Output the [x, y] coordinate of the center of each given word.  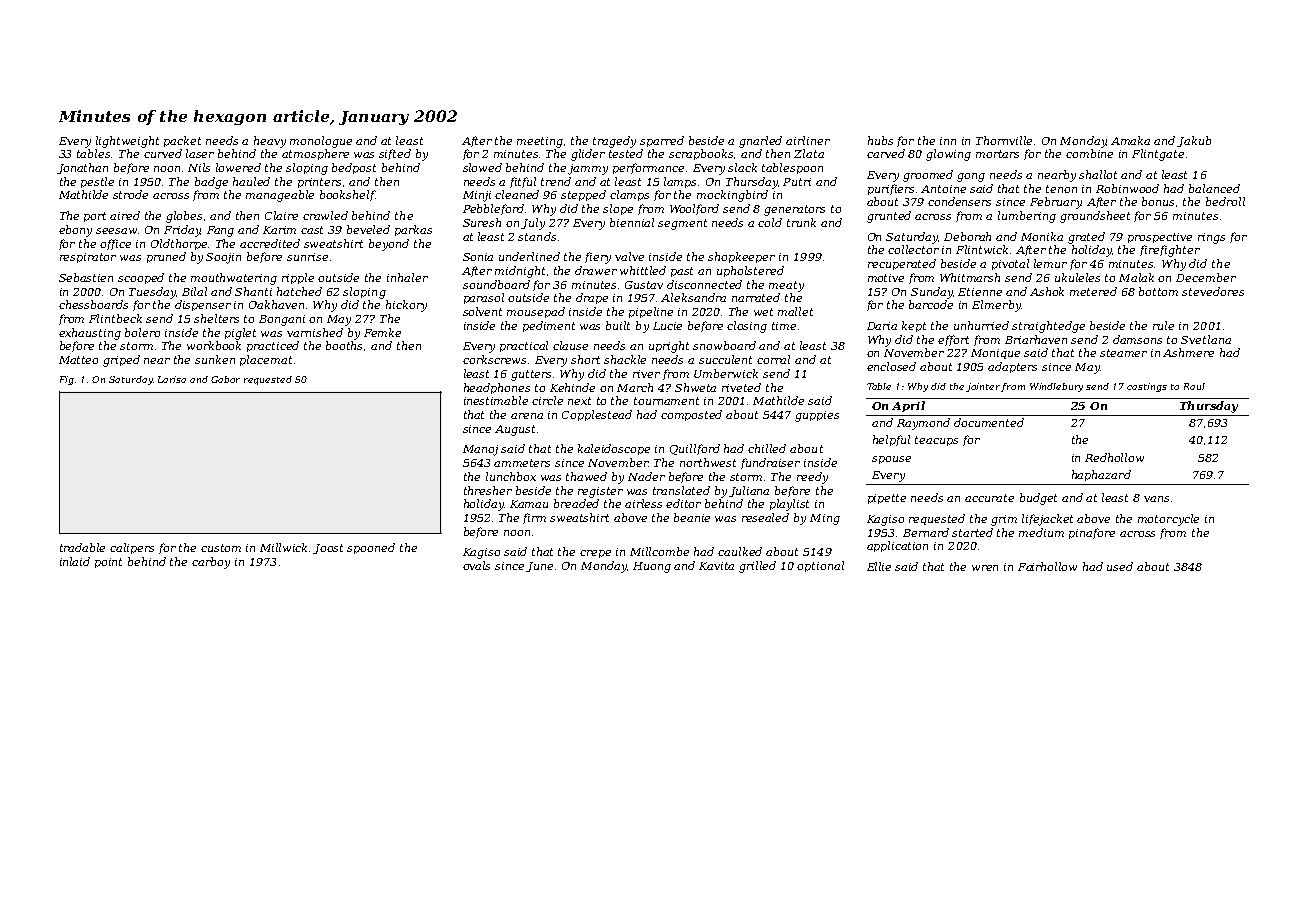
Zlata [809, 153]
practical [524, 346]
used [1120, 566]
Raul [1194, 386]
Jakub [1194, 141]
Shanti [253, 291]
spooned [371, 548]
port [95, 217]
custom [221, 548]
